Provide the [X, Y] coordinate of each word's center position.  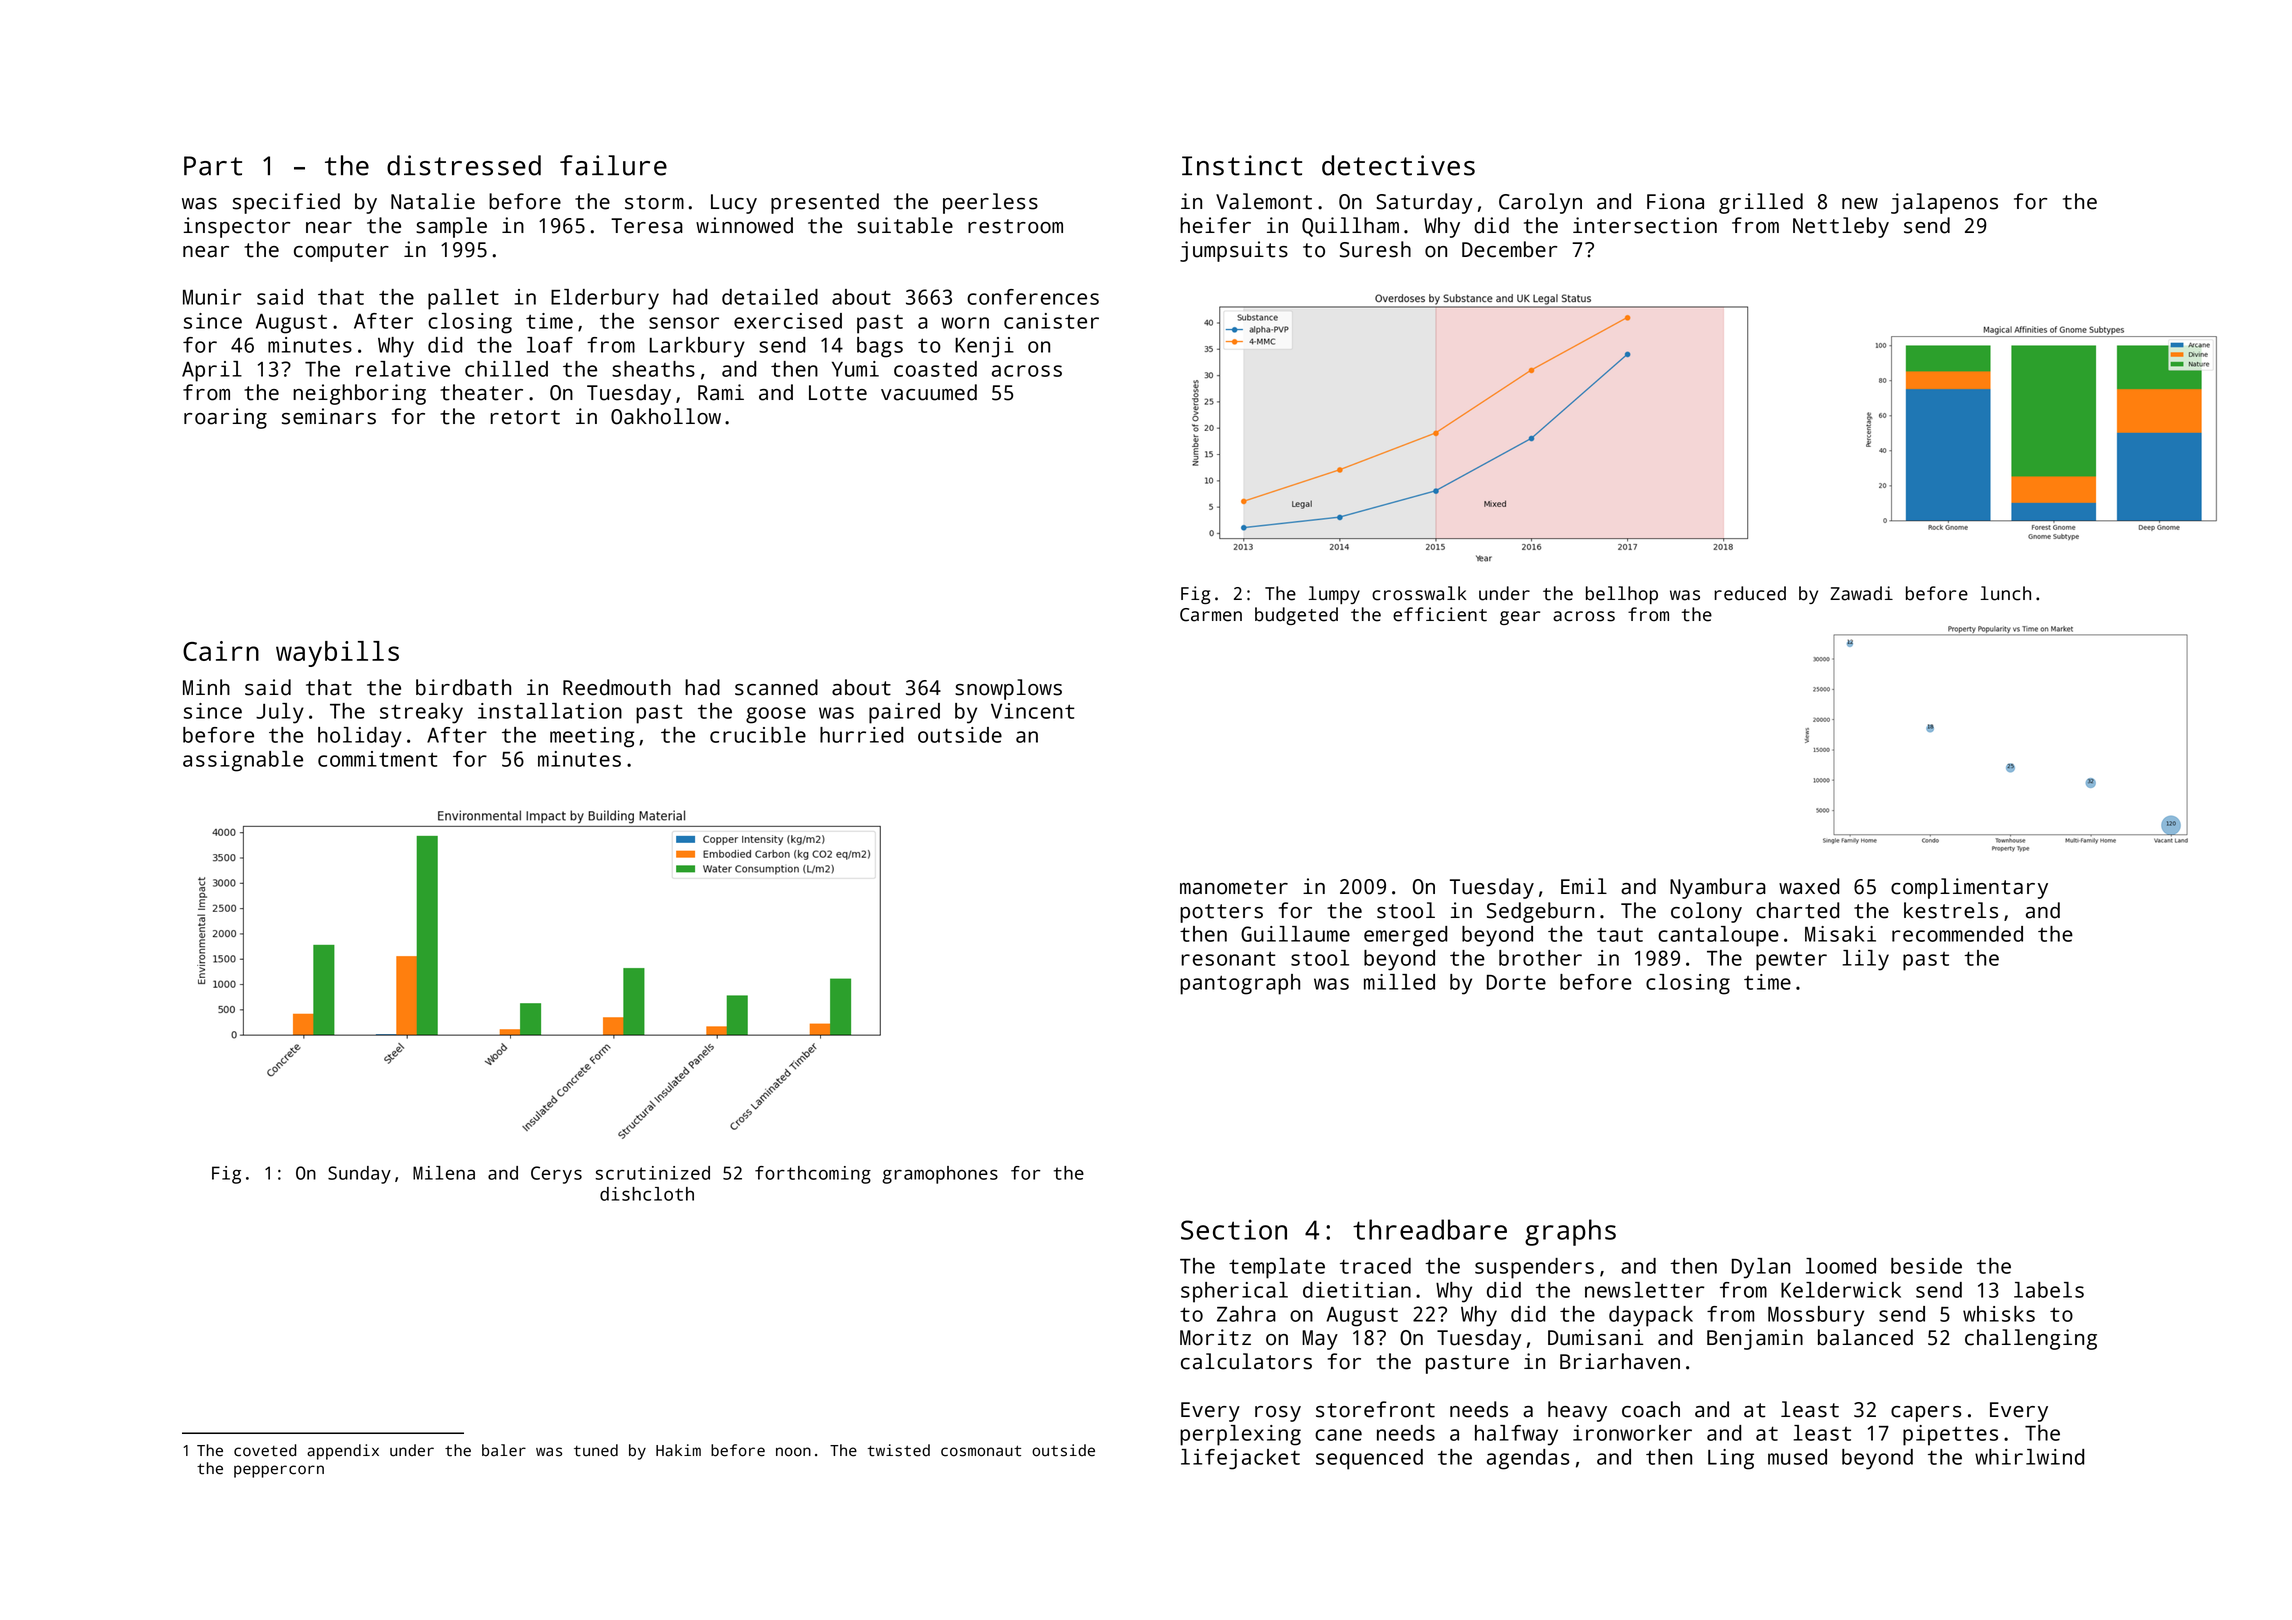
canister [1051, 321]
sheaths [653, 369]
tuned [596, 1450]
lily [1865, 960]
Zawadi [1861, 593]
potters [1221, 913]
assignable [243, 761]
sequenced [1369, 1459]
